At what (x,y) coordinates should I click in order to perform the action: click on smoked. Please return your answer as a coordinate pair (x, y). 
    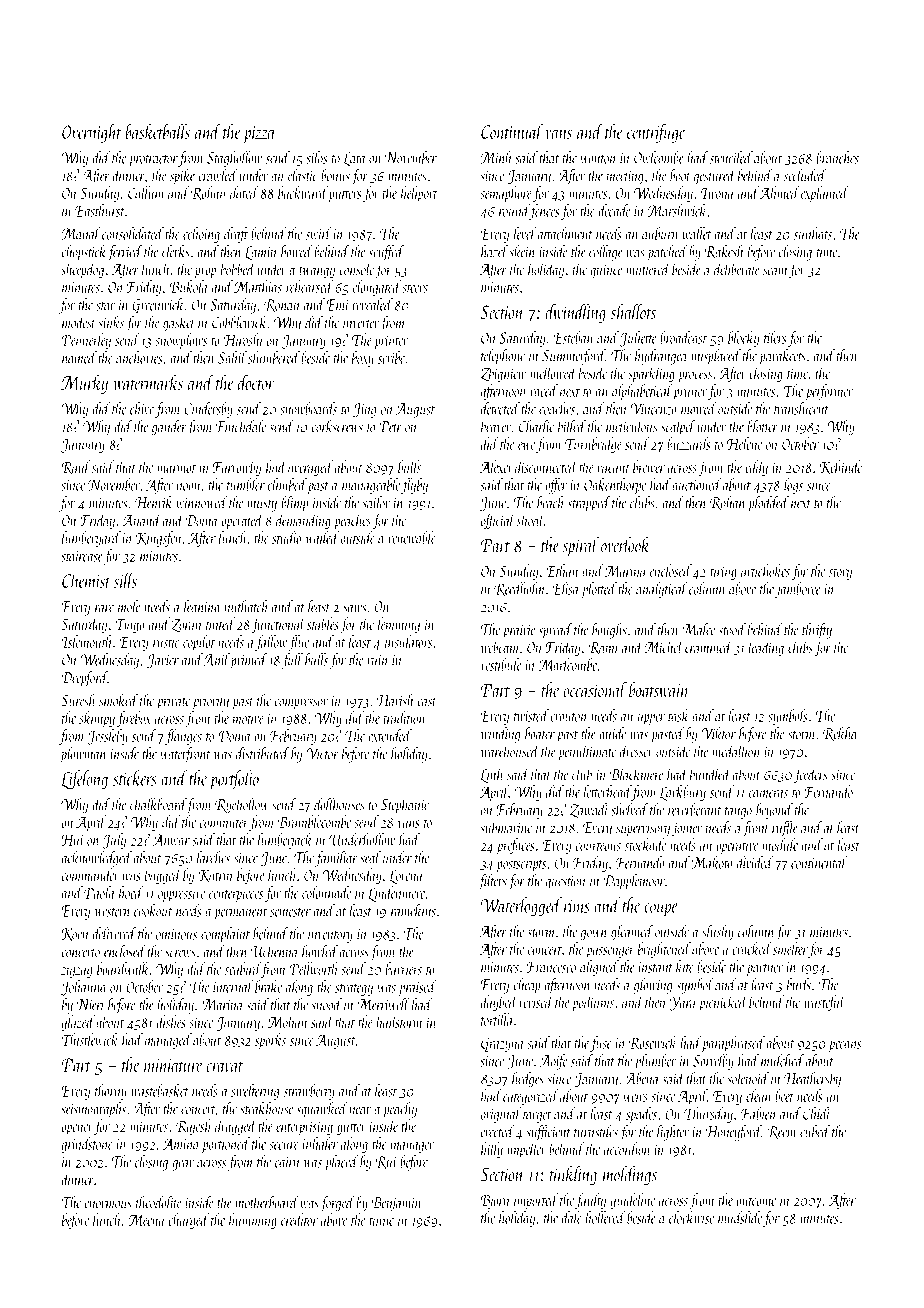
    Looking at the image, I should click on (118, 700).
